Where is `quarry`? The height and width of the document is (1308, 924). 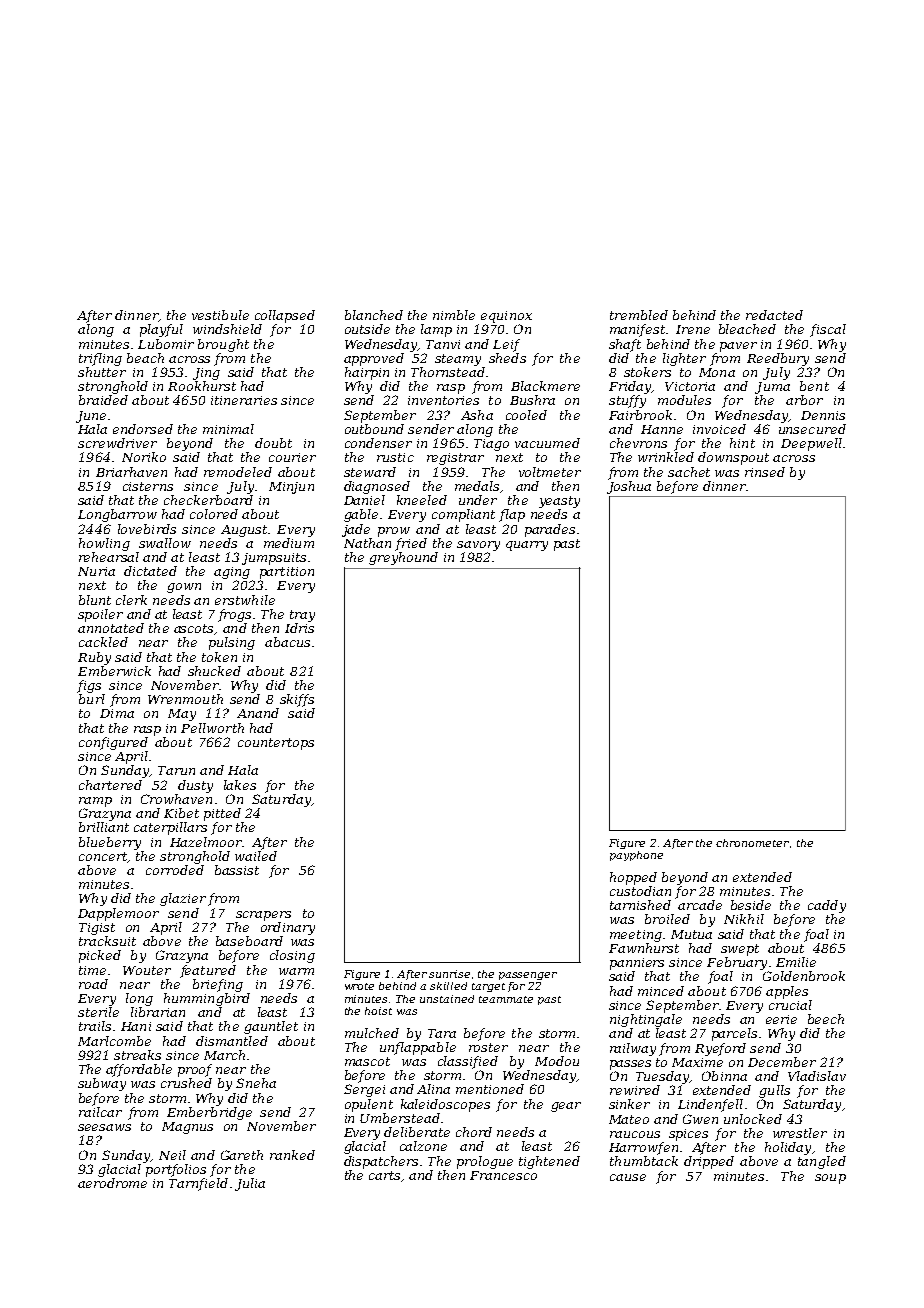
quarry is located at coordinates (527, 546).
